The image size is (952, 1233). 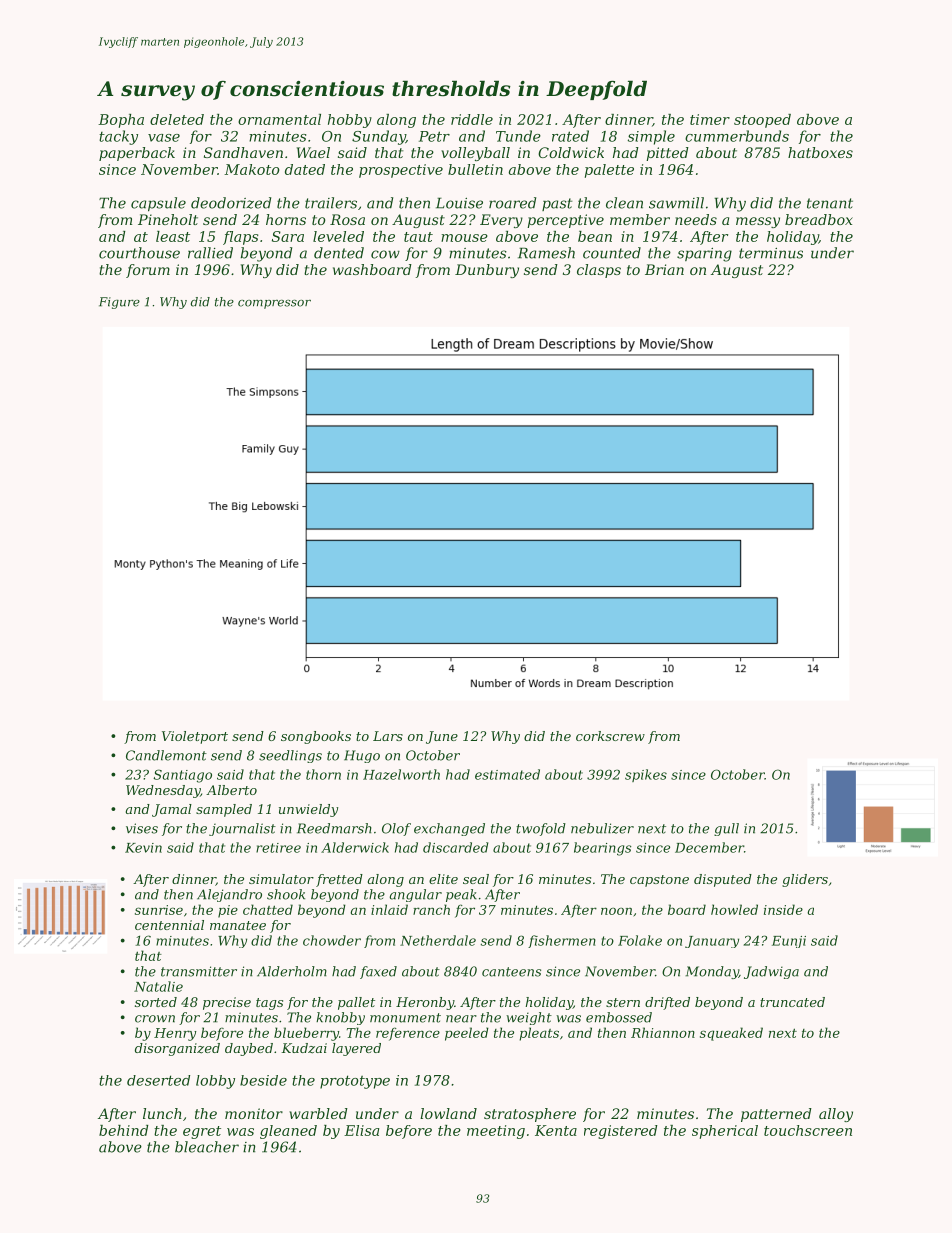 What do you see at coordinates (396, 829) in the document?
I see `Olof` at bounding box center [396, 829].
